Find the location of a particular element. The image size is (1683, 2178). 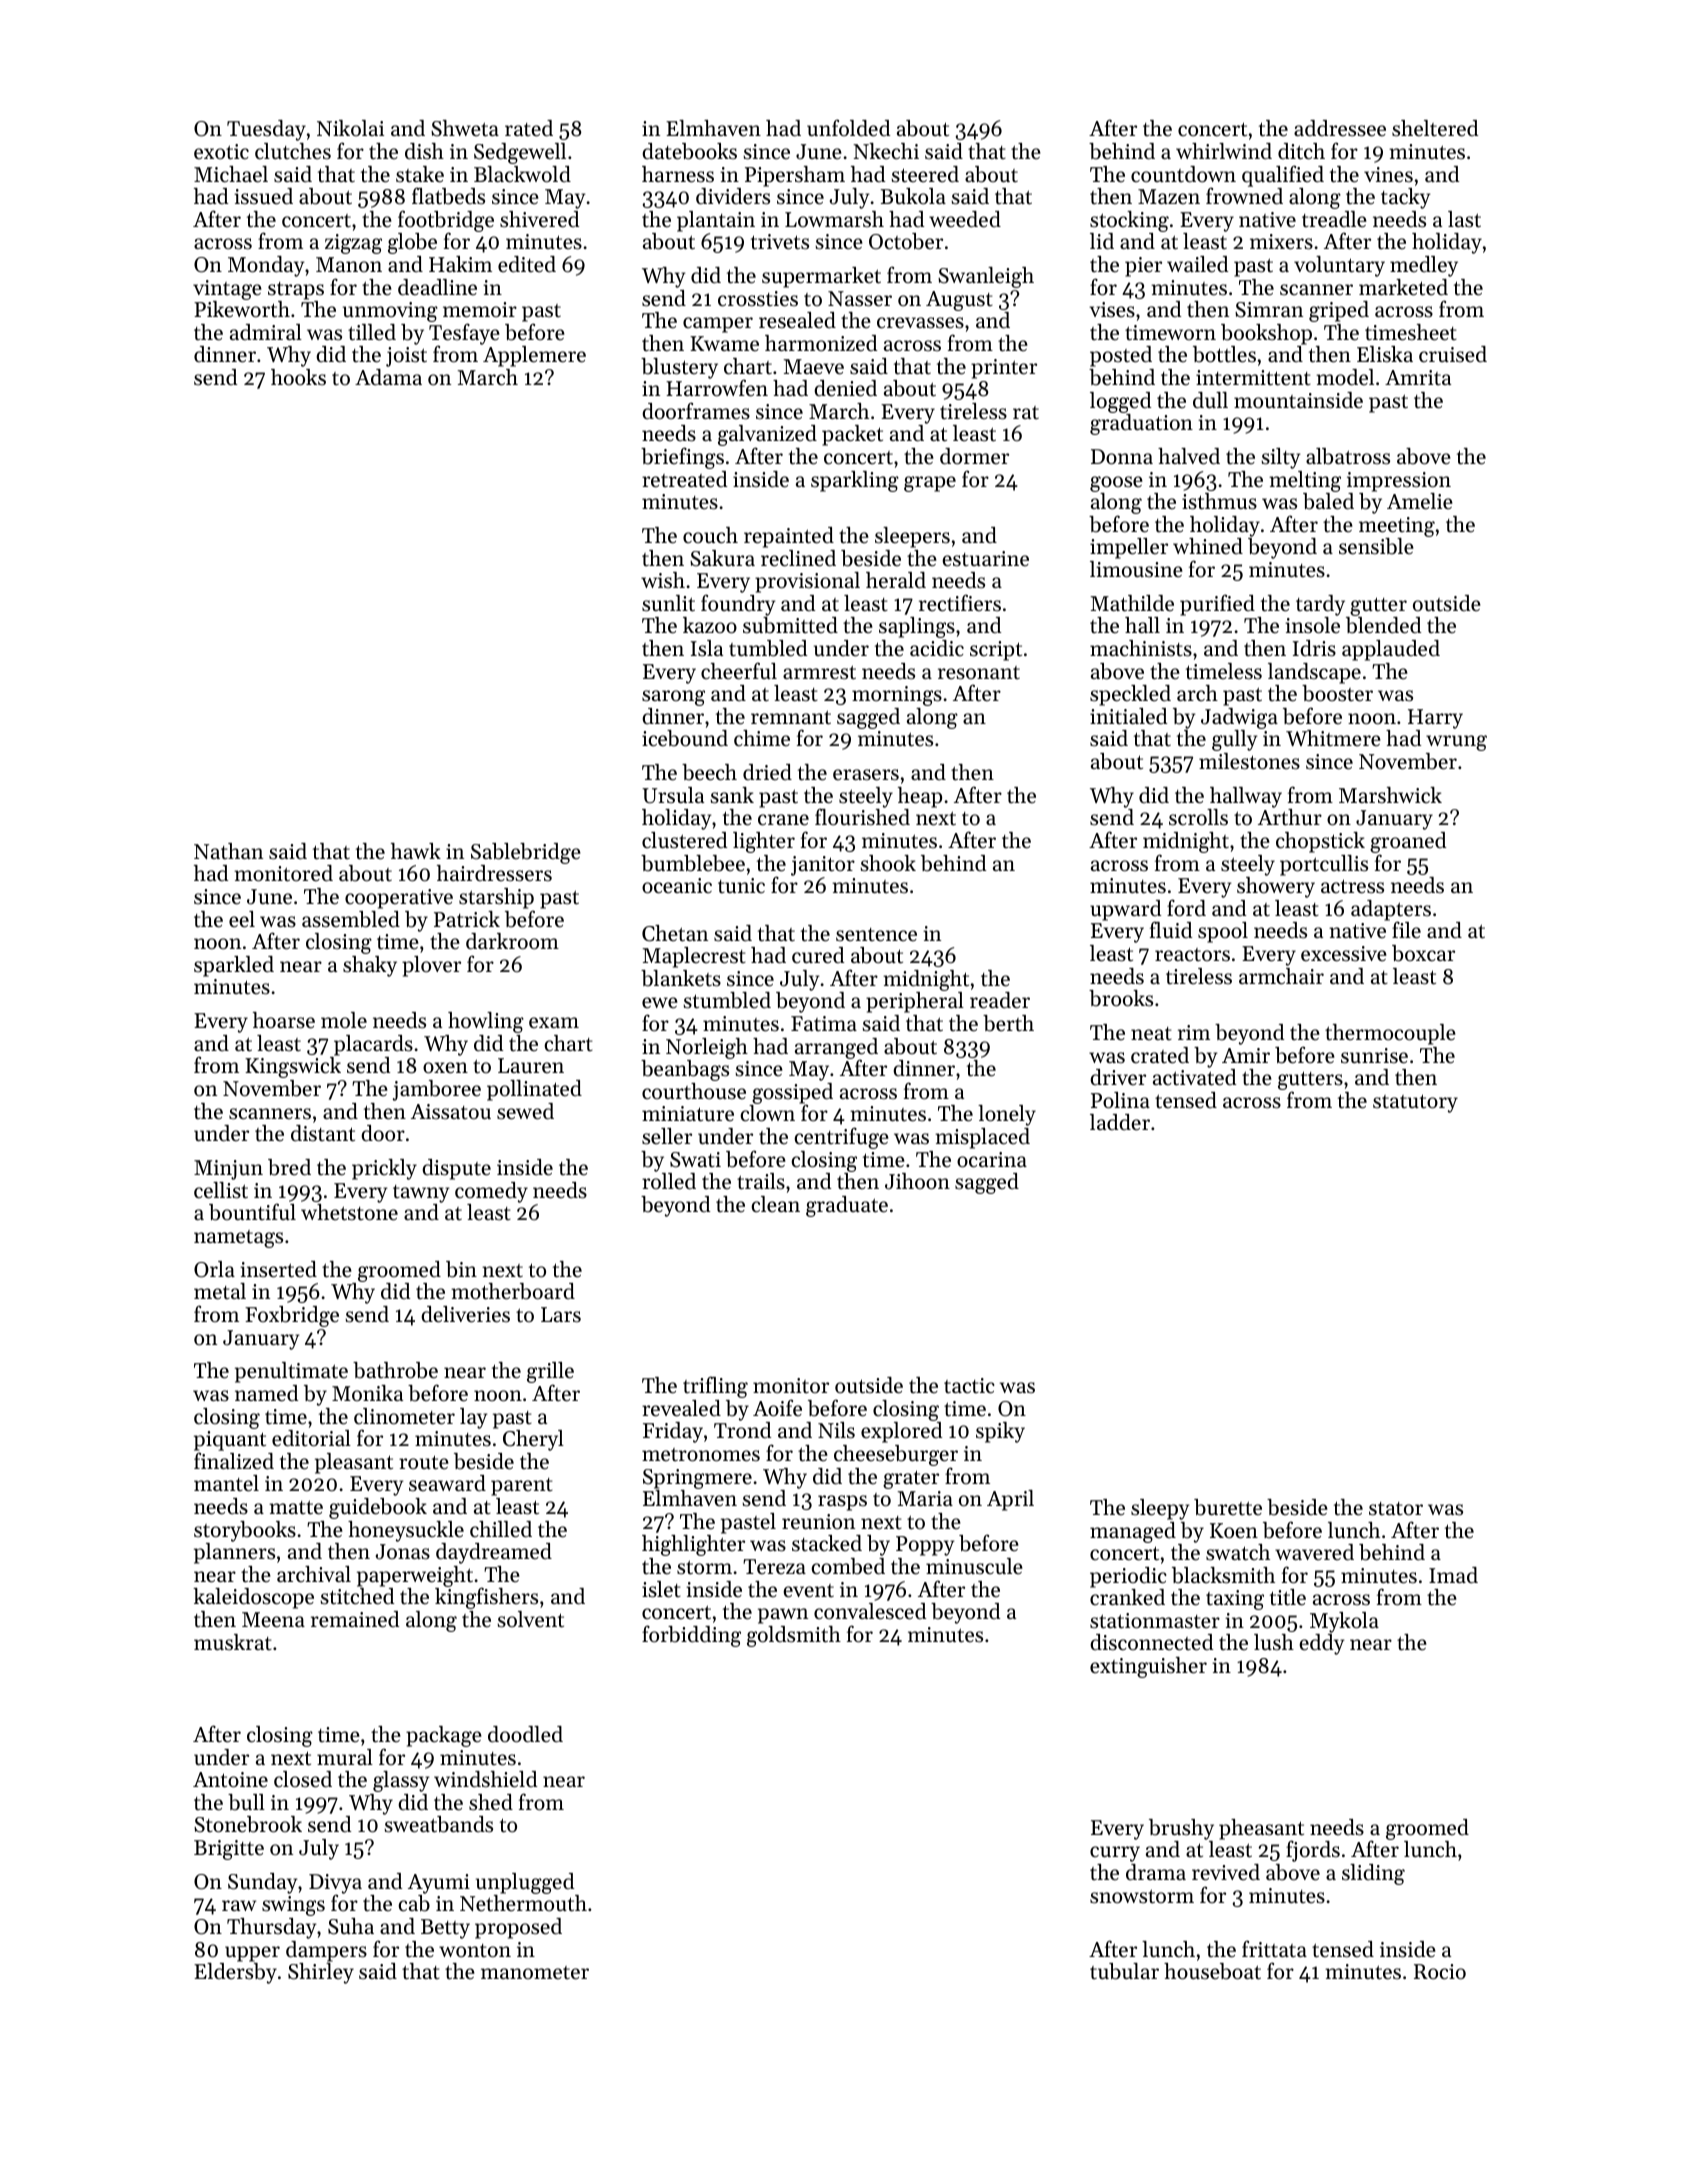

cab is located at coordinates (414, 1903).
